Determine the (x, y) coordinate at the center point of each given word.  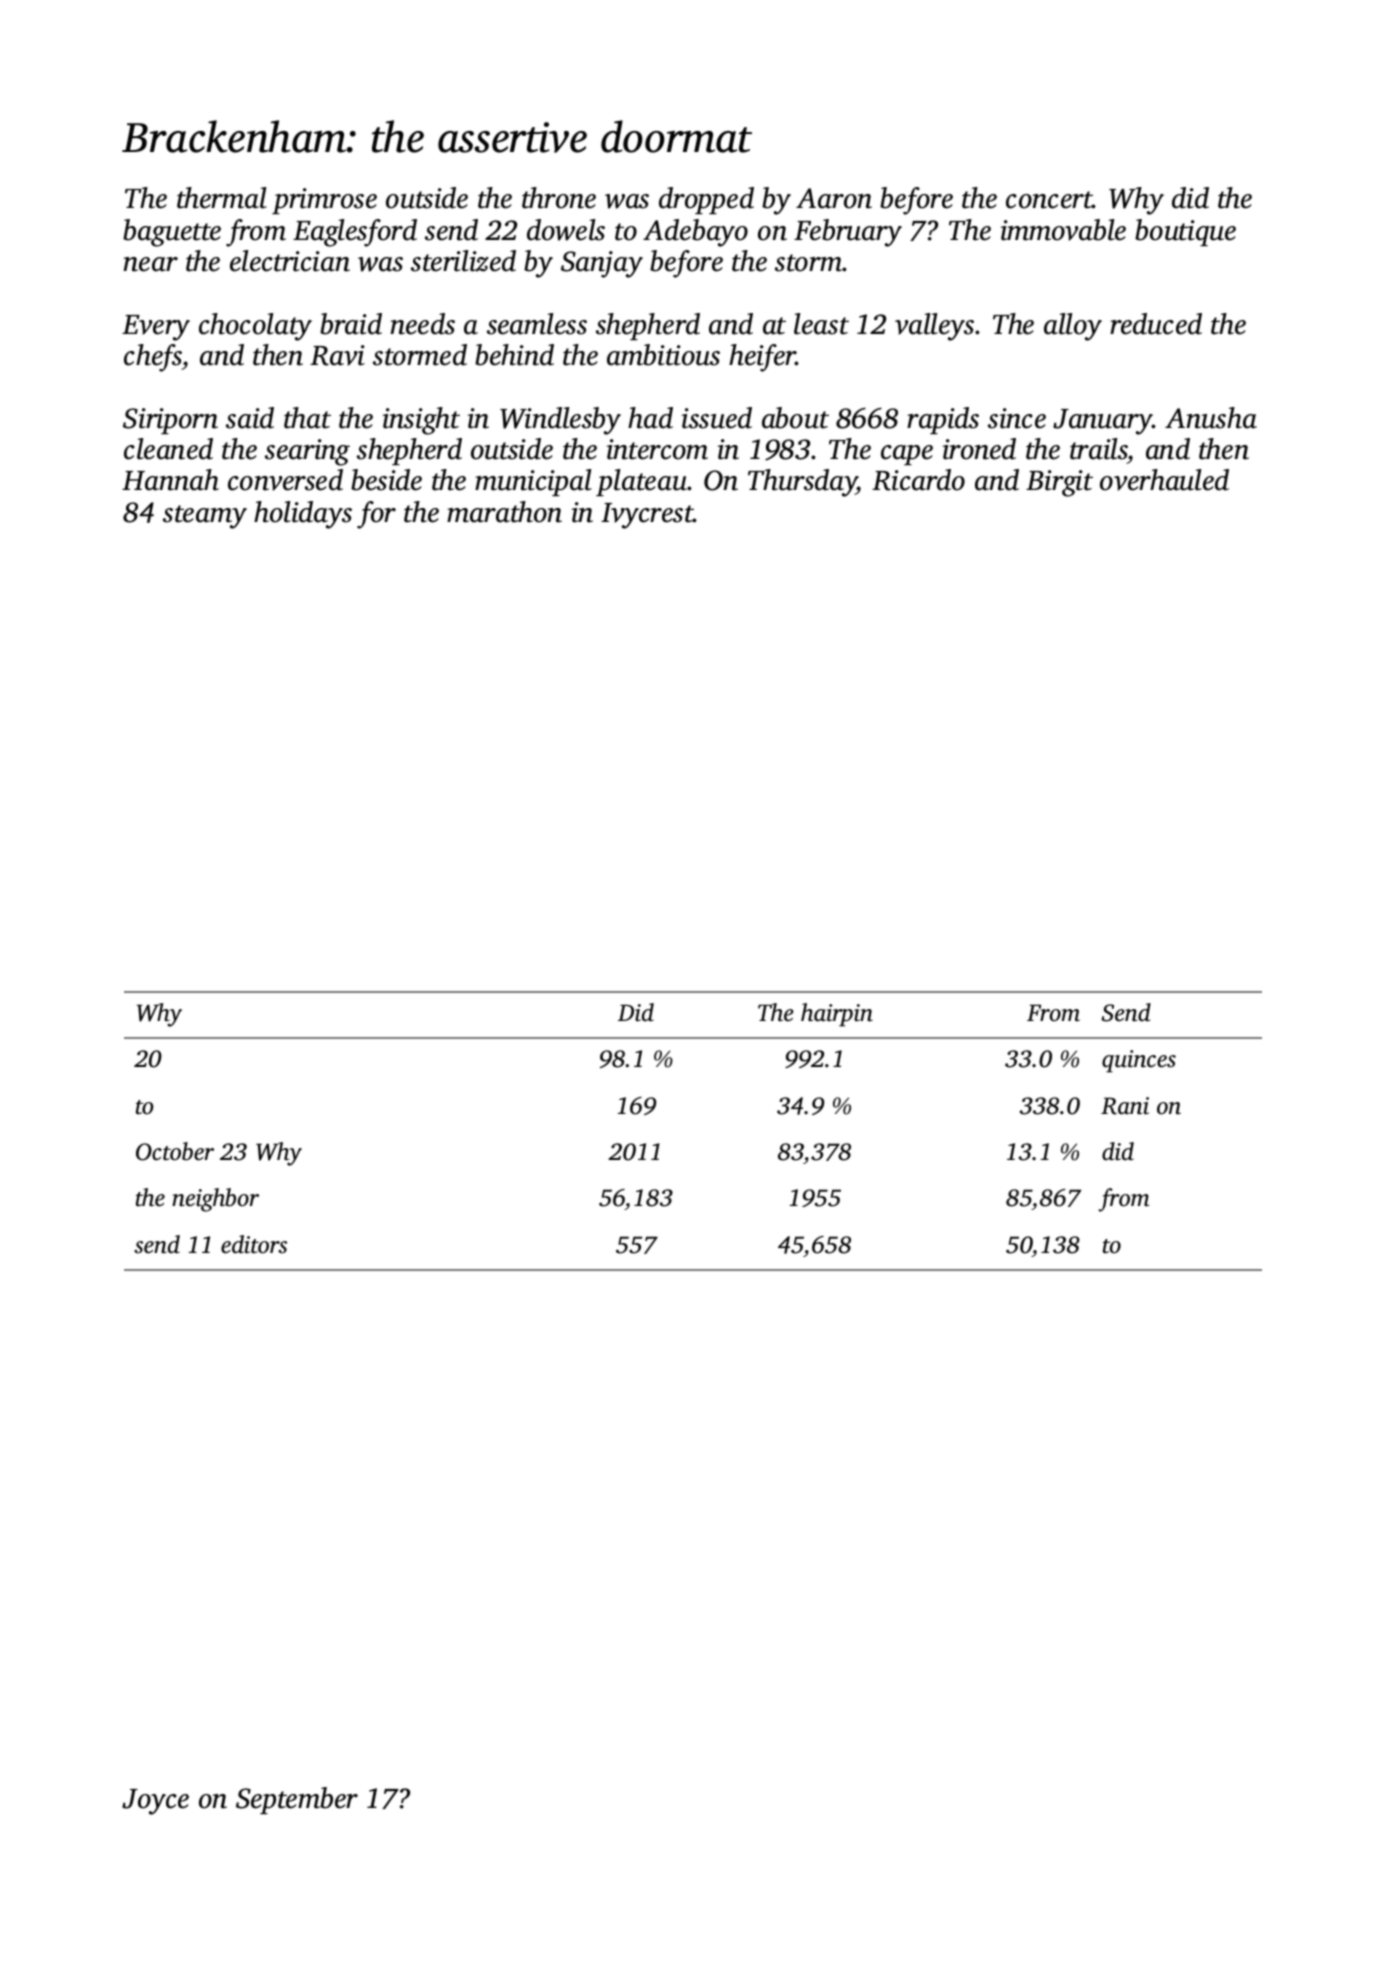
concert (1049, 200)
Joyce (155, 1802)
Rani (1125, 1106)
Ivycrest (647, 516)
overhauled (1164, 480)
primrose (324, 201)
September (297, 1800)
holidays (303, 515)
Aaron (834, 198)
